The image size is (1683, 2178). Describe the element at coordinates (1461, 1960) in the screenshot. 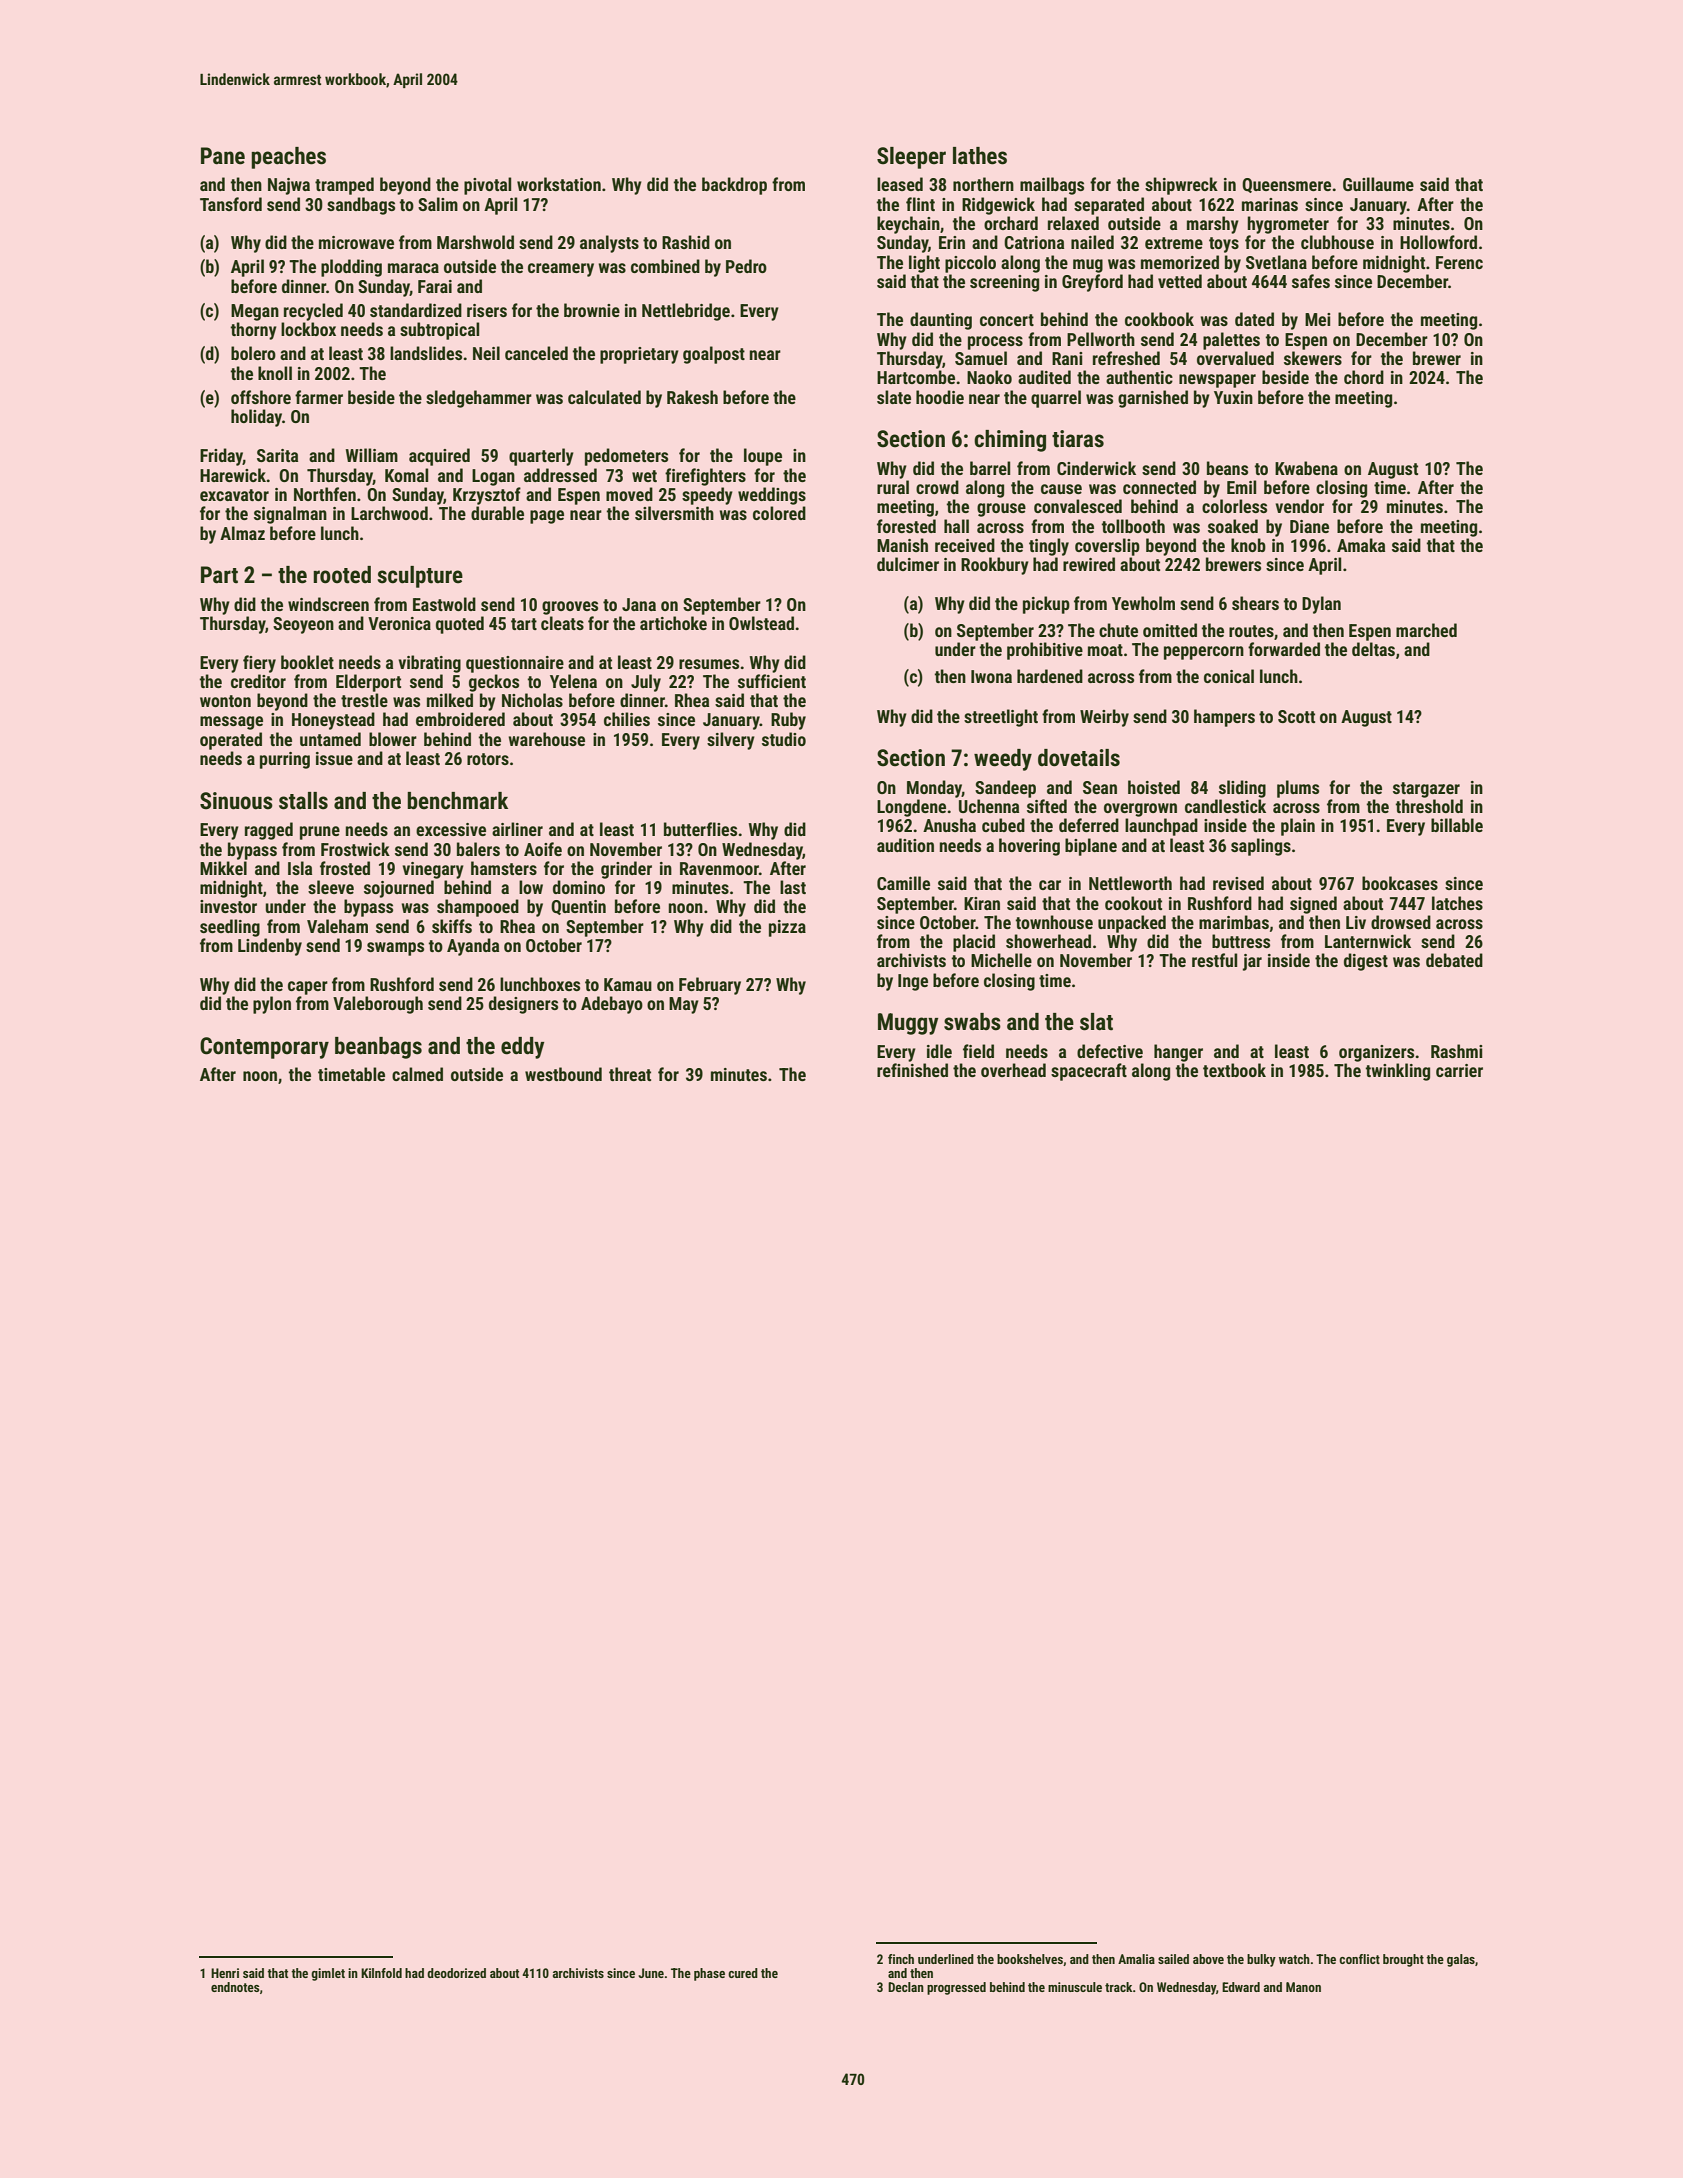

I see `galas` at that location.
